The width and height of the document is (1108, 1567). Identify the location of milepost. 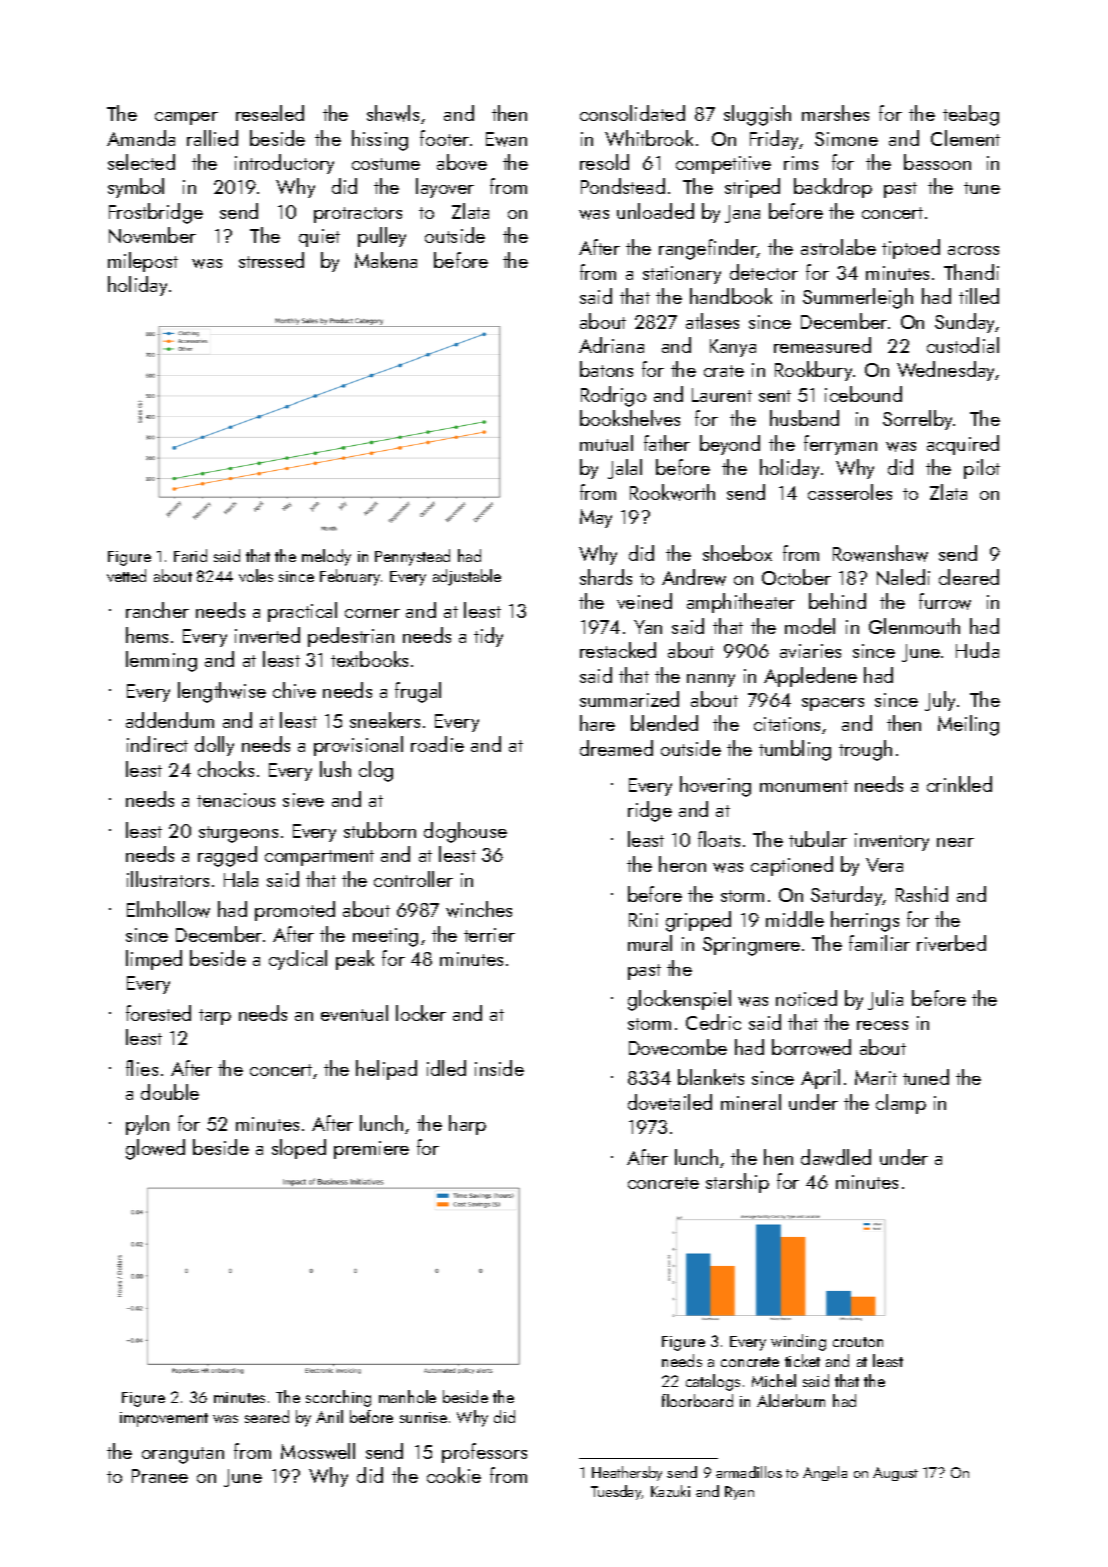
(143, 262).
